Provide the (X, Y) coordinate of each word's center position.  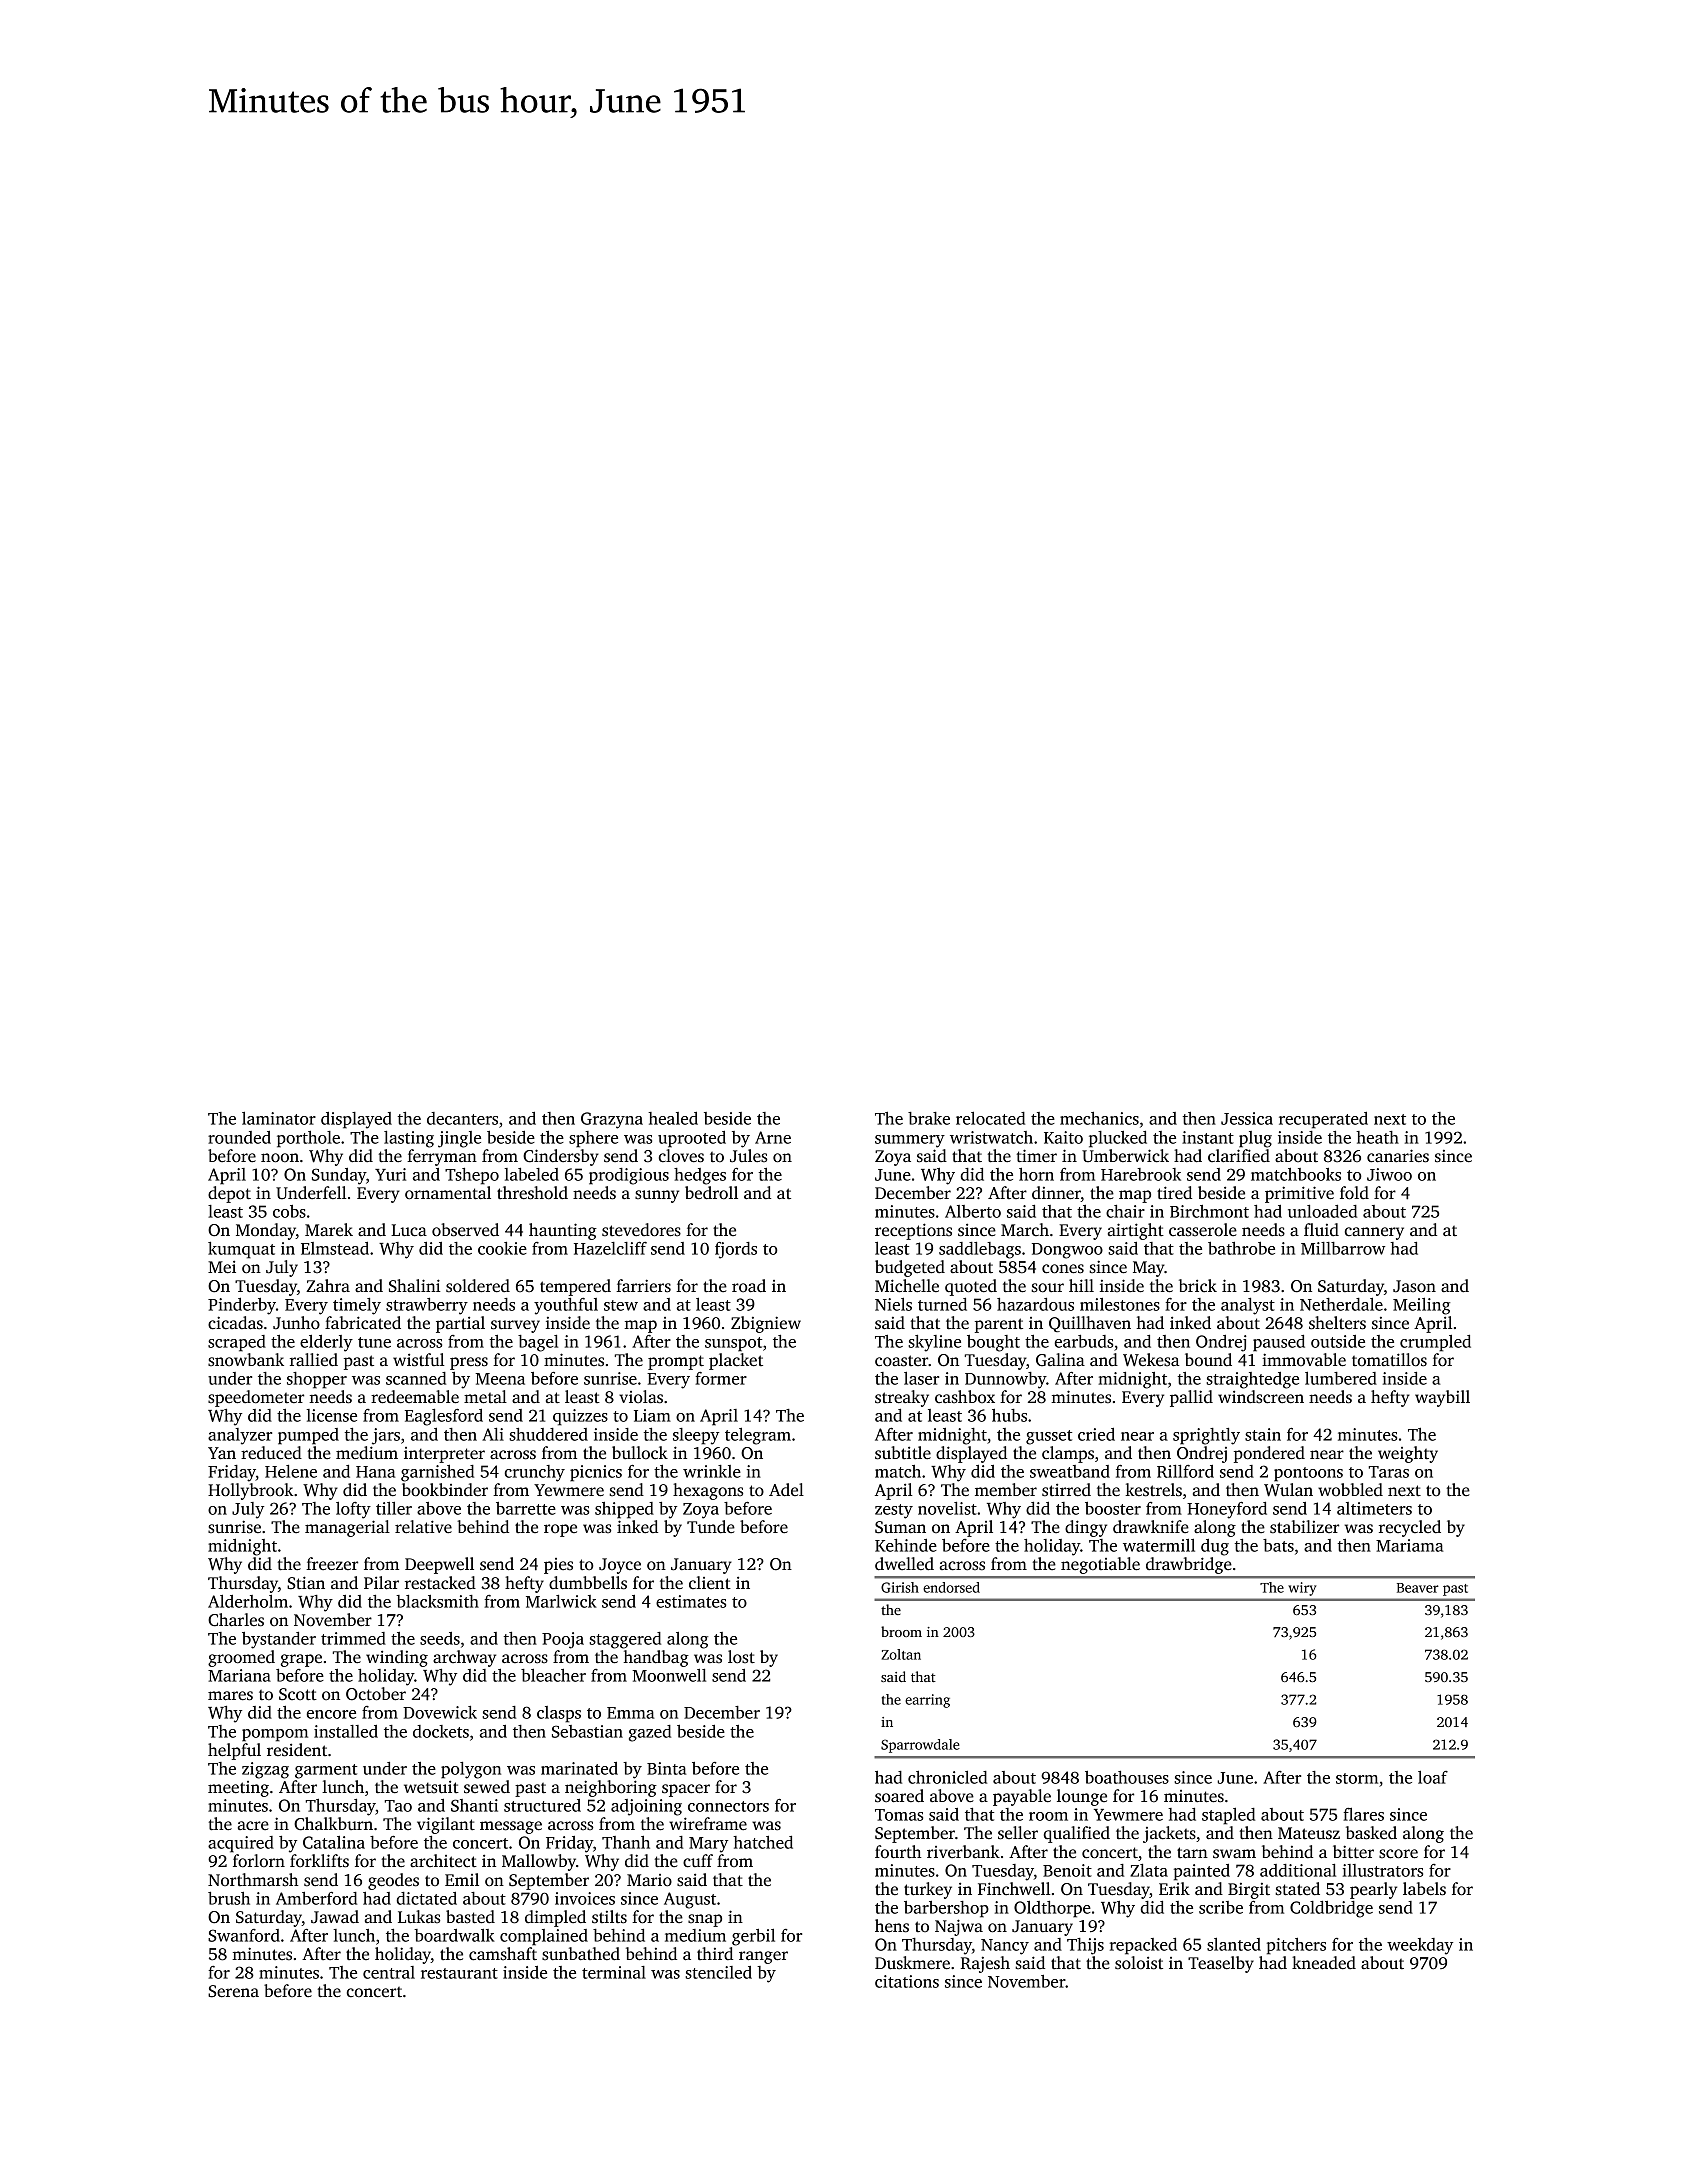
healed (673, 1118)
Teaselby (1221, 1964)
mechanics (1099, 1118)
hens (892, 1926)
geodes (393, 1881)
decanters (462, 1118)
